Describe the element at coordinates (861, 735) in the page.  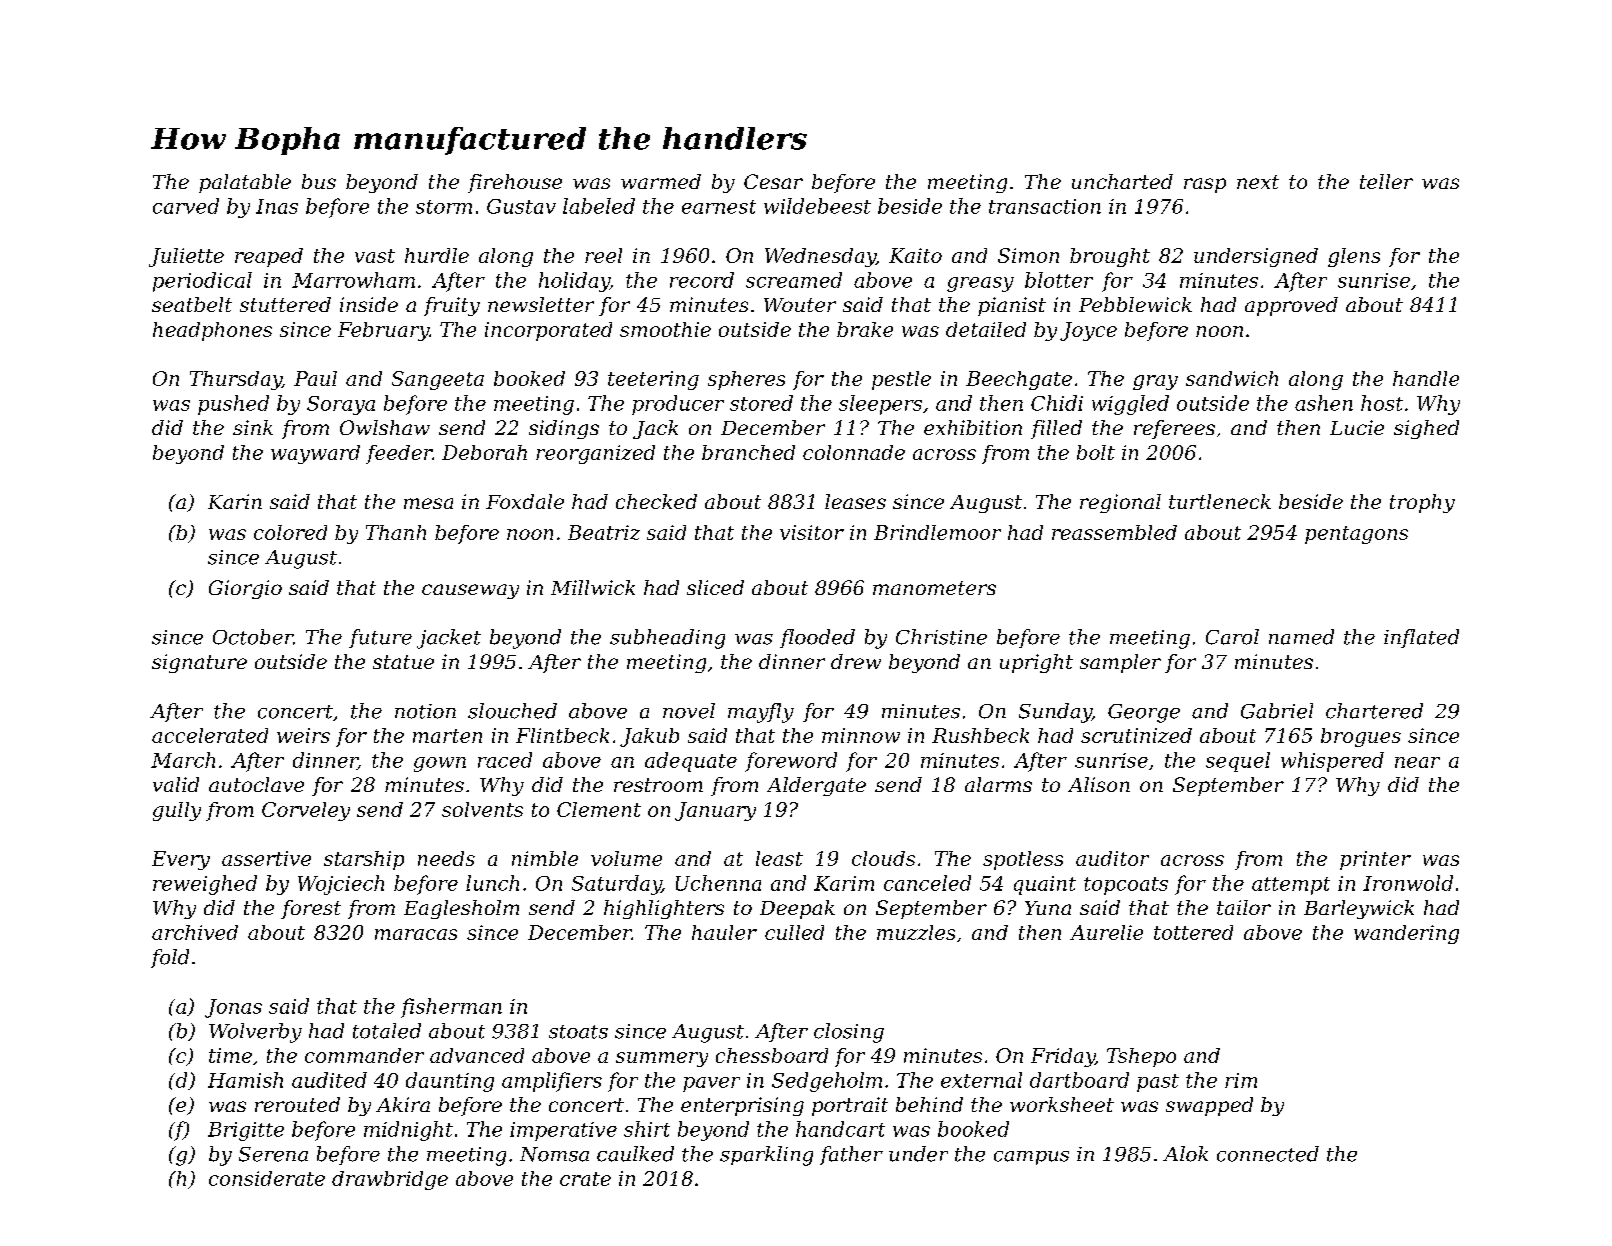
I see `minnow` at that location.
